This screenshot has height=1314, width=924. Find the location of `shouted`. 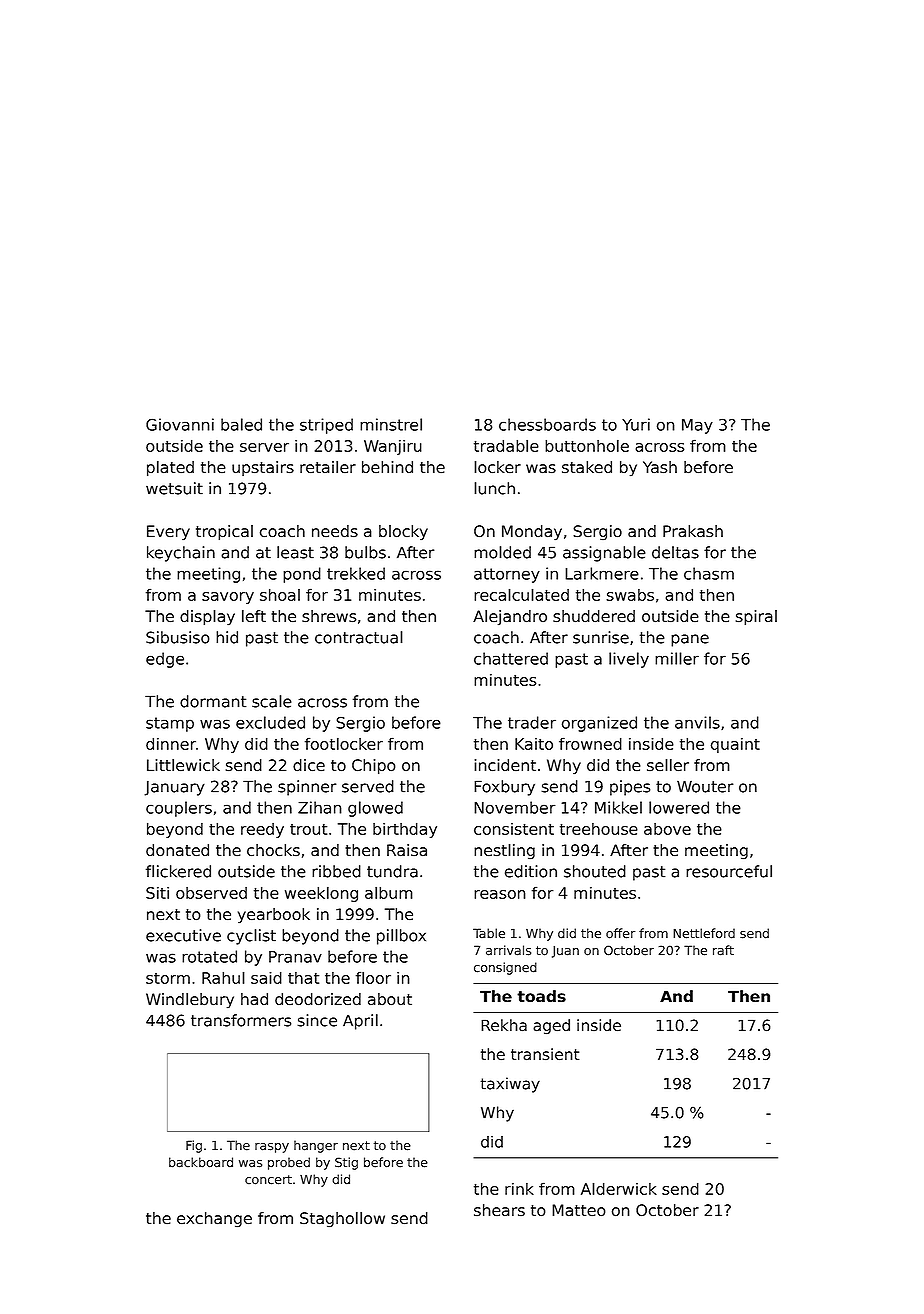

shouted is located at coordinates (595, 871).
